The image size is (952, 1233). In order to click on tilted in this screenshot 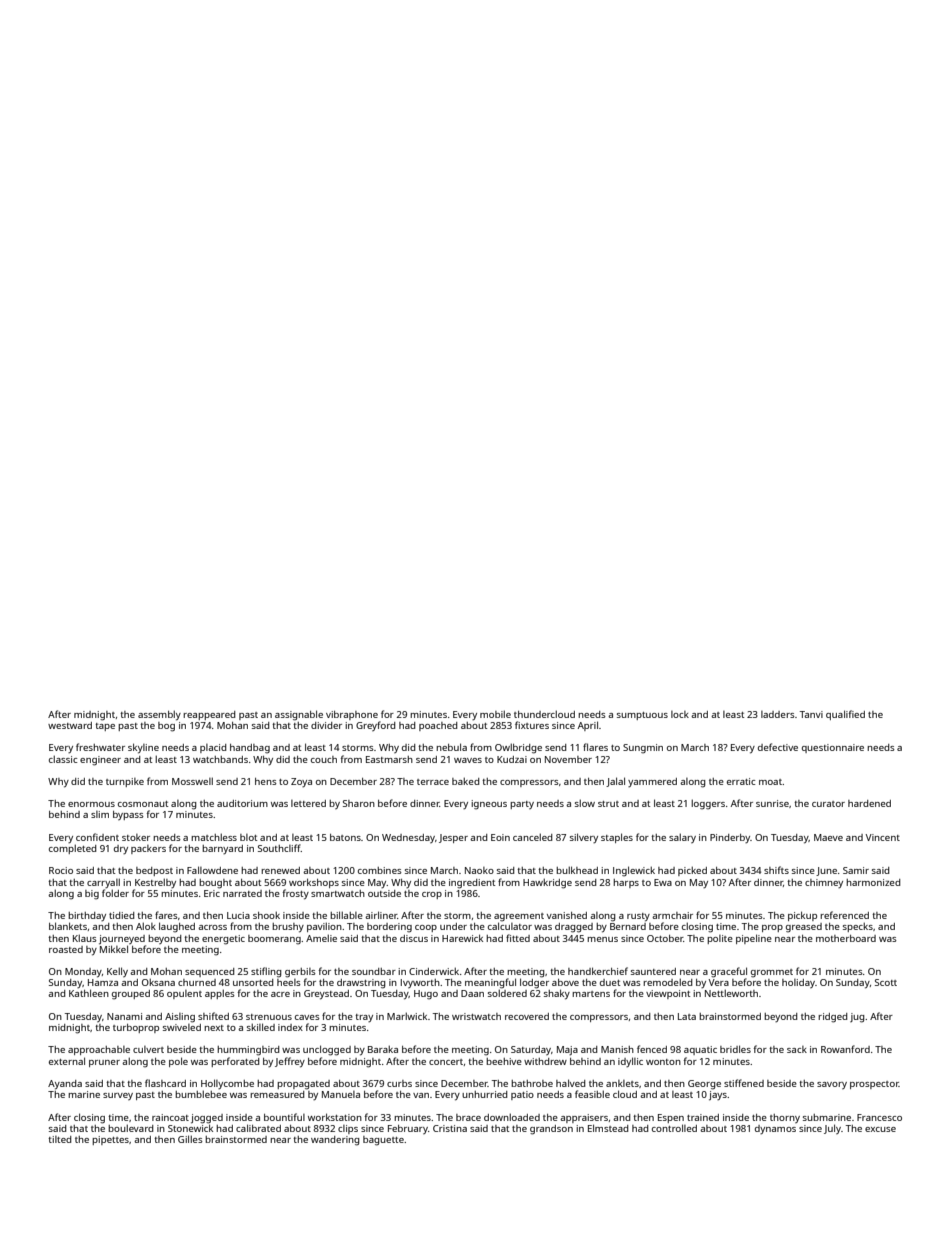, I will do `click(60, 1139)`.
